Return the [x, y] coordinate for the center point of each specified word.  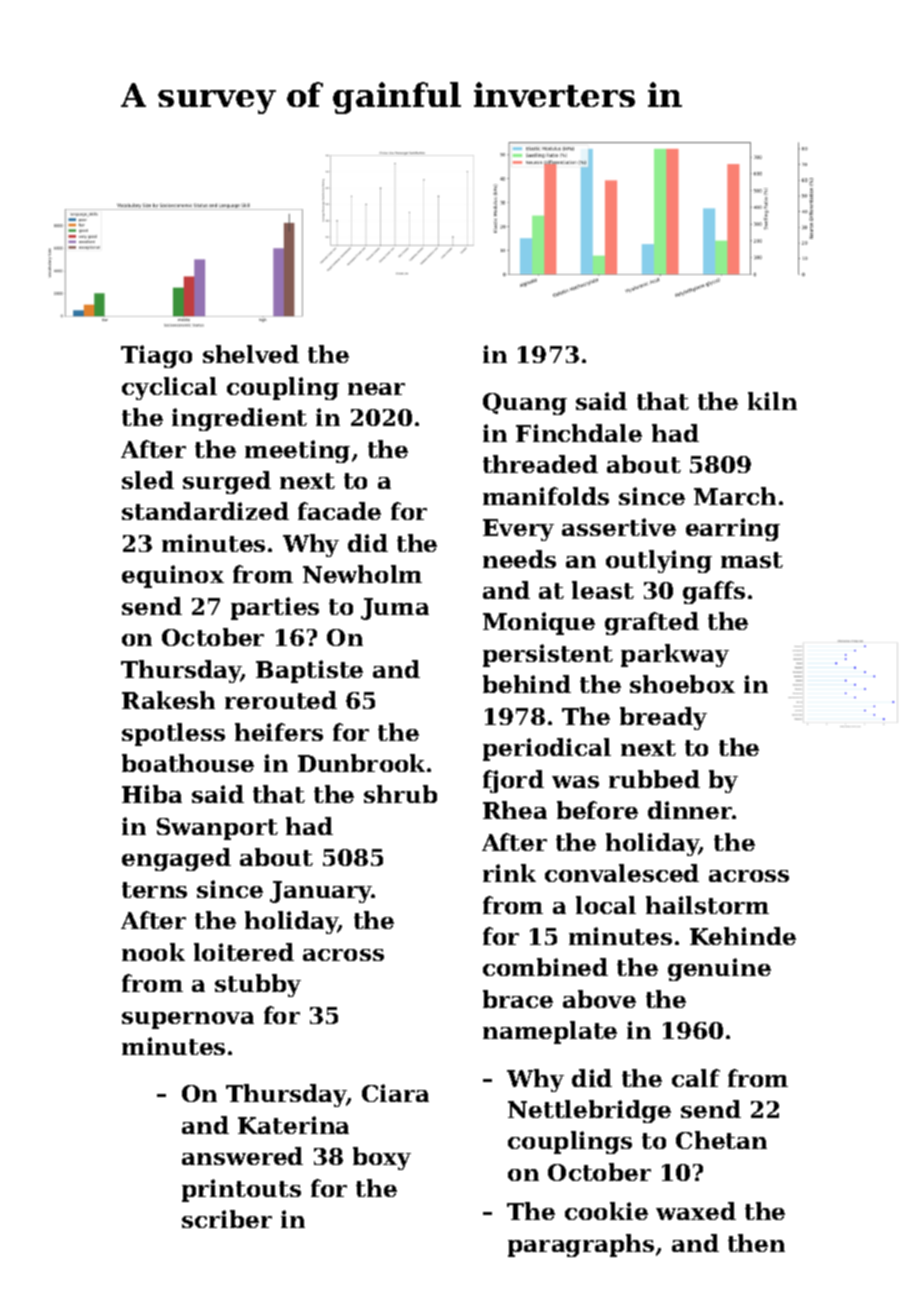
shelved [251, 354]
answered [242, 1156]
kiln [772, 401]
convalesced [622, 873]
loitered [244, 952]
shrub [400, 794]
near [376, 389]
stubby [258, 985]
